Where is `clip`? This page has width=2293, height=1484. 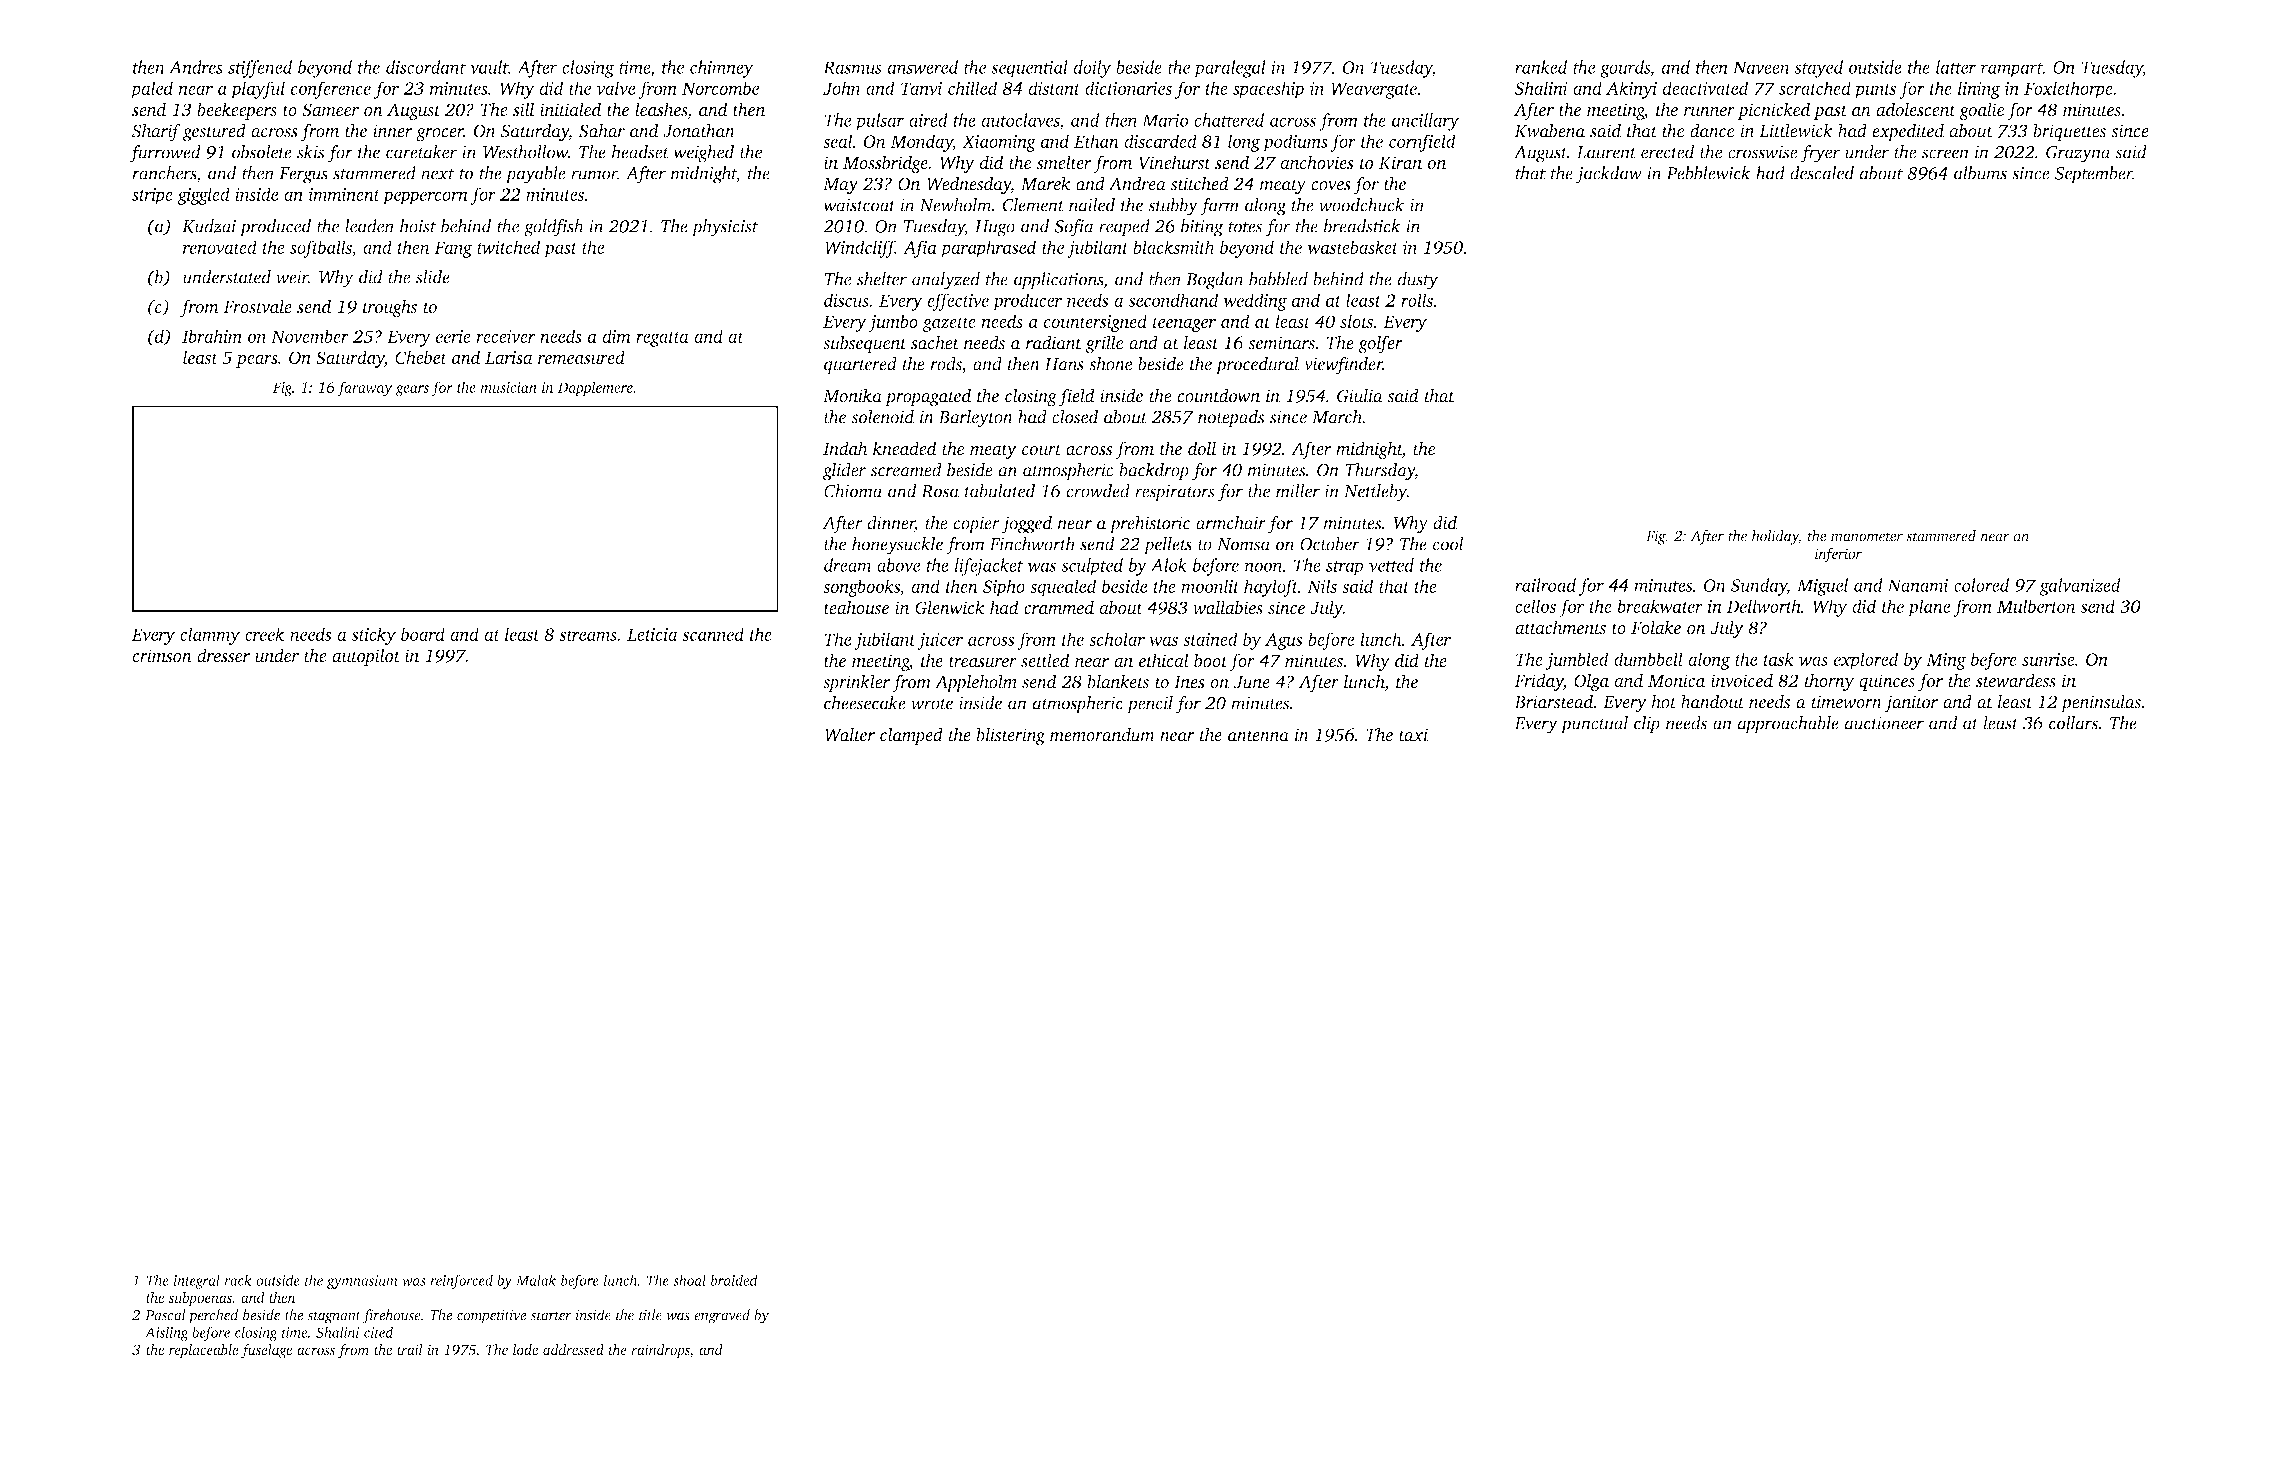
clip is located at coordinates (1647, 725).
